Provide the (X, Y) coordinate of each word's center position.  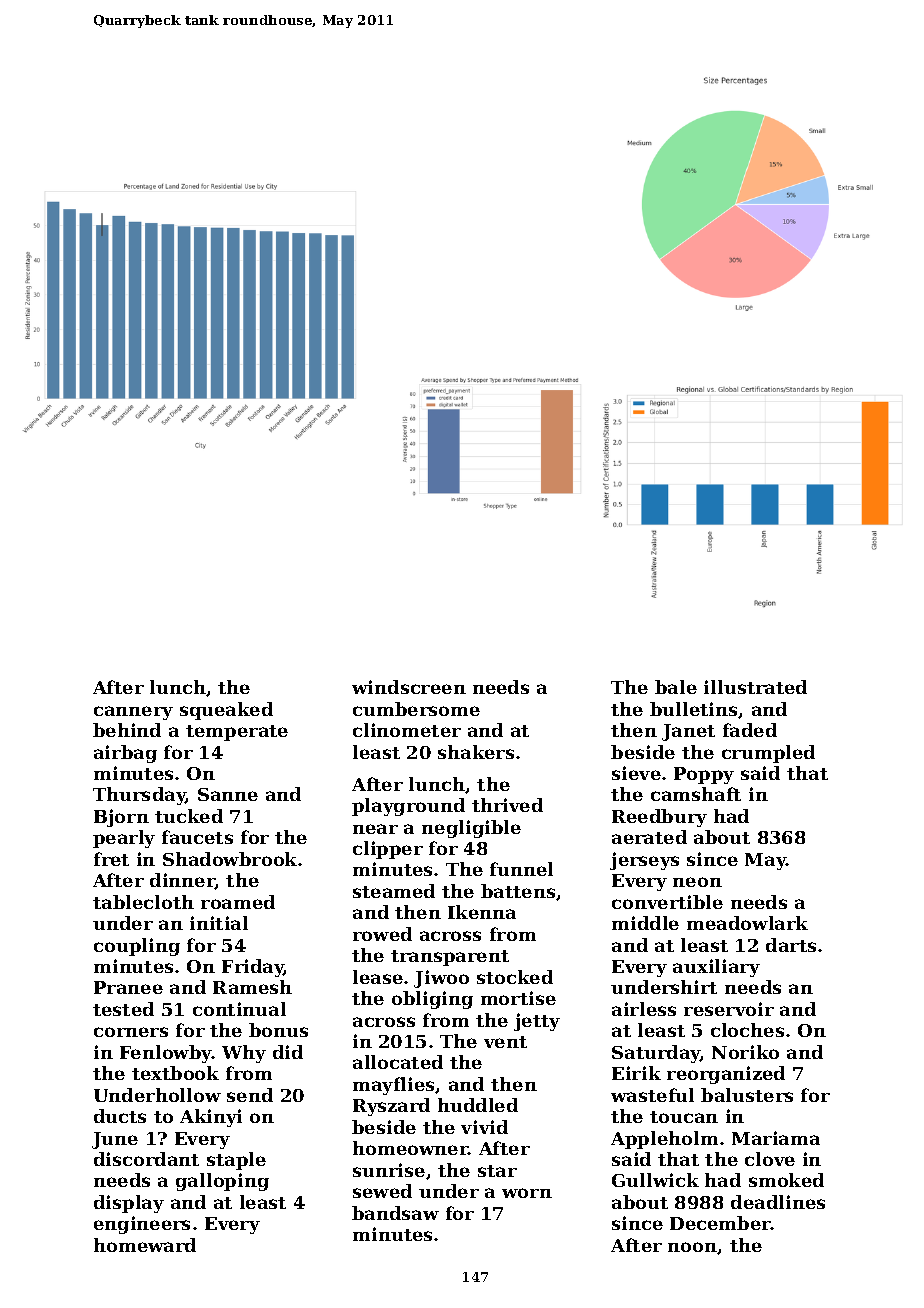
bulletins (693, 709)
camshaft (696, 794)
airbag (125, 754)
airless (644, 1009)
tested (123, 1009)
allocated (398, 1062)
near (375, 829)
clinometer (407, 730)
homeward (145, 1245)
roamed (238, 902)
